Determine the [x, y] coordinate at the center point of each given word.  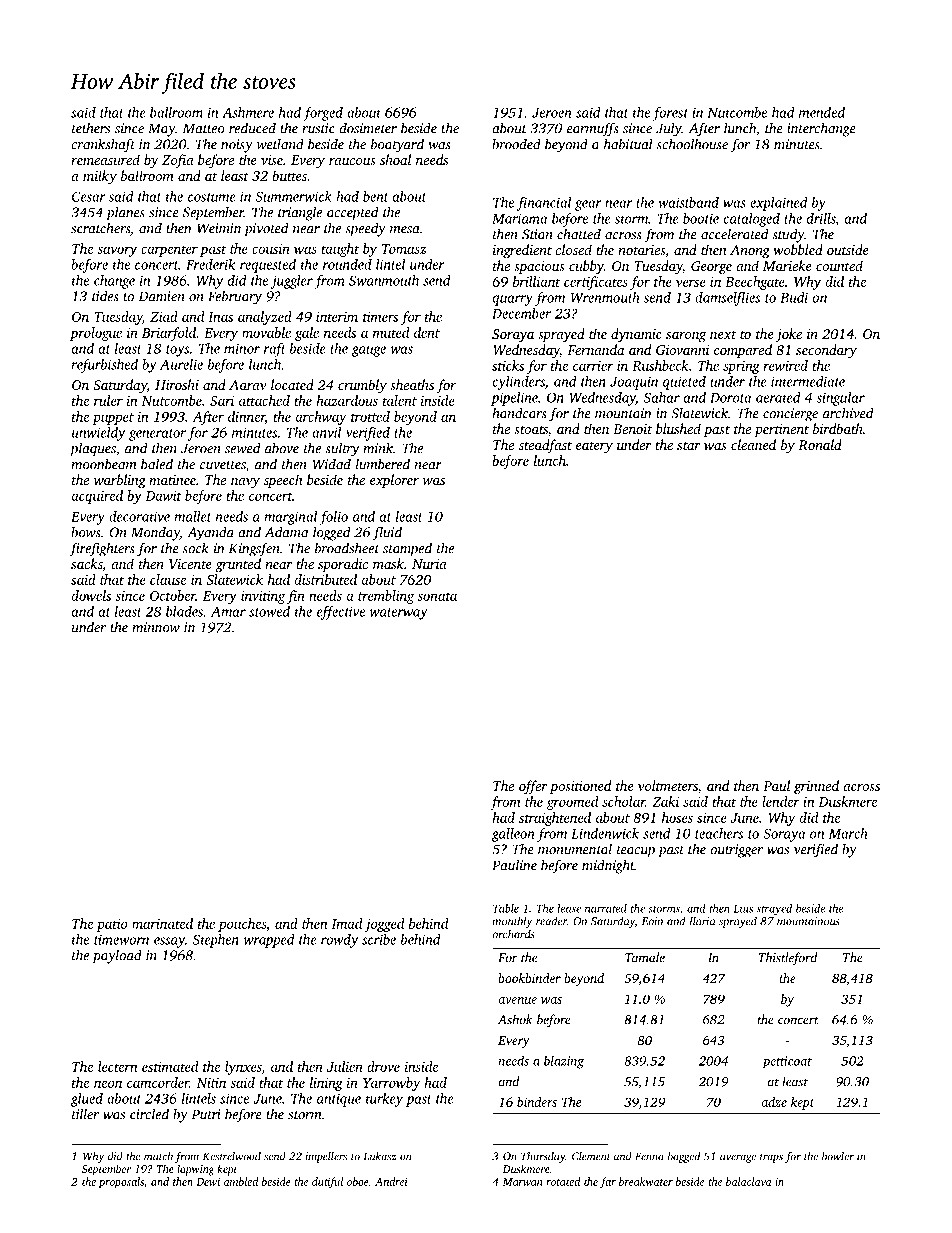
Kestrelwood [232, 1156]
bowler [838, 1156]
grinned [816, 787]
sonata [437, 596]
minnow [156, 627]
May [161, 130]
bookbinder [529, 978]
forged [323, 114]
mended [822, 112]
